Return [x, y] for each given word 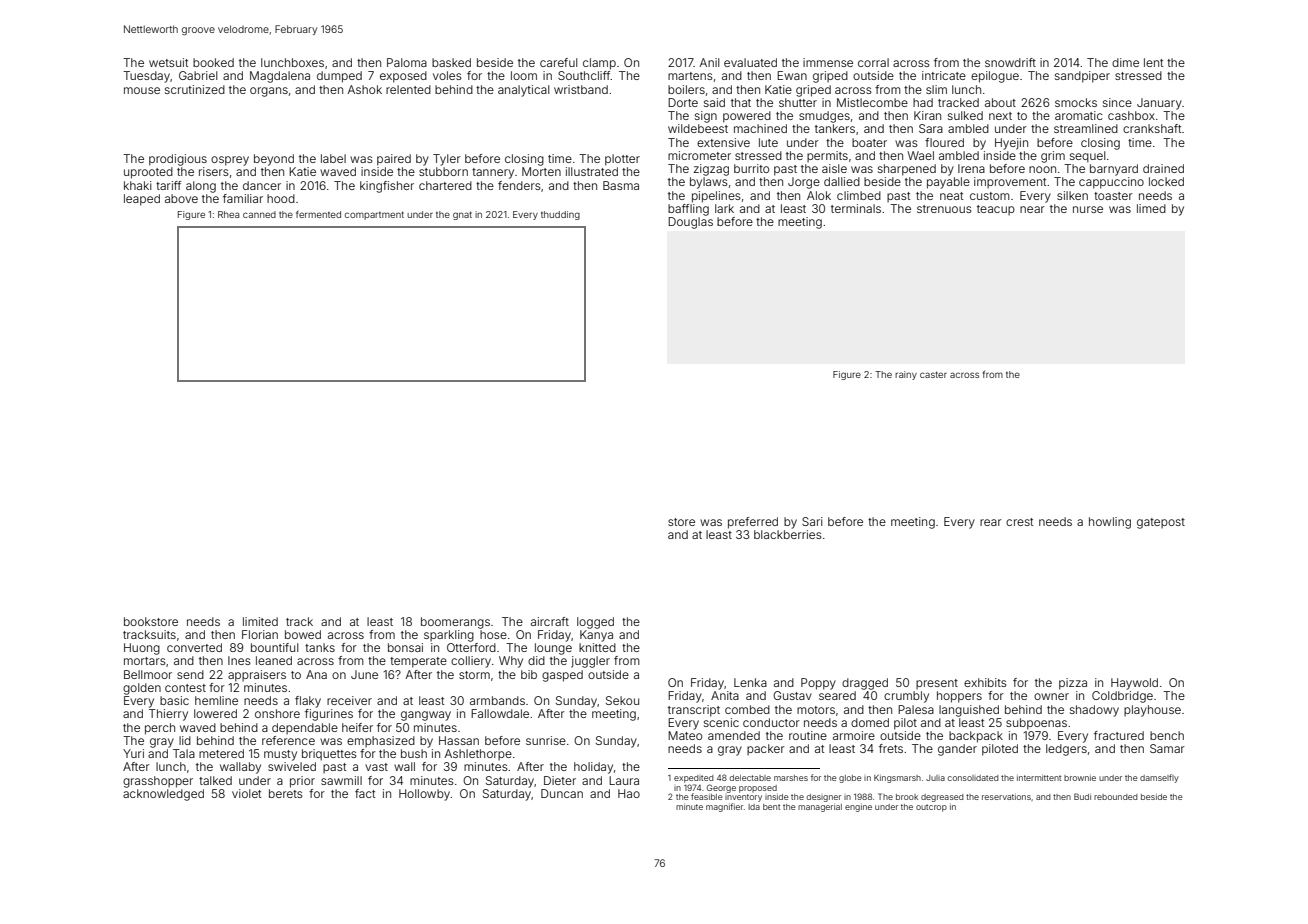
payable [948, 183]
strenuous [944, 209]
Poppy [818, 684]
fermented [318, 214]
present [937, 684]
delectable [750, 778]
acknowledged [163, 795]
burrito [751, 168]
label [333, 158]
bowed [303, 634]
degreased [942, 798]
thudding [560, 215]
